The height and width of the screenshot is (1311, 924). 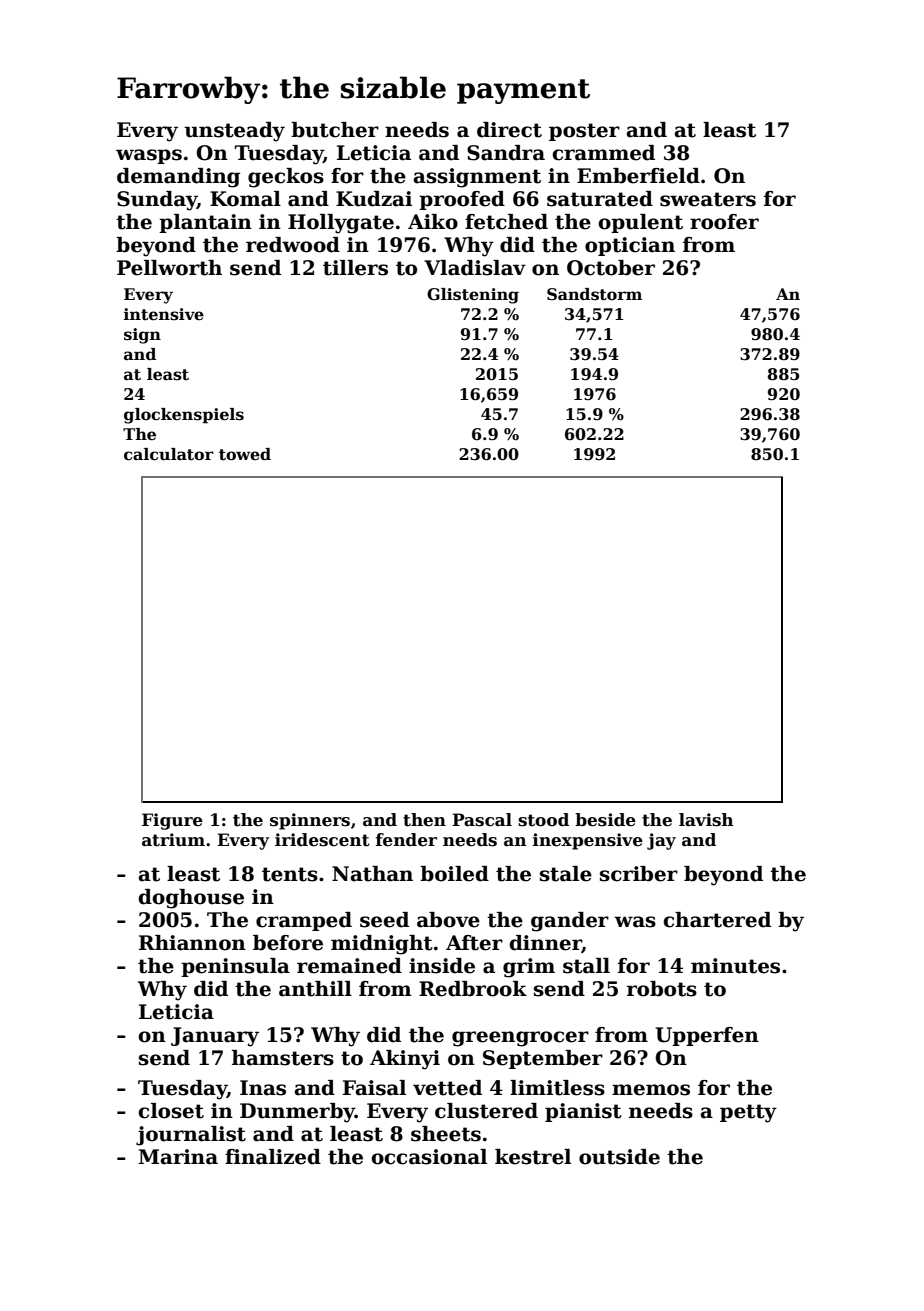 What do you see at coordinates (594, 294) in the screenshot?
I see `Sandstorm` at bounding box center [594, 294].
